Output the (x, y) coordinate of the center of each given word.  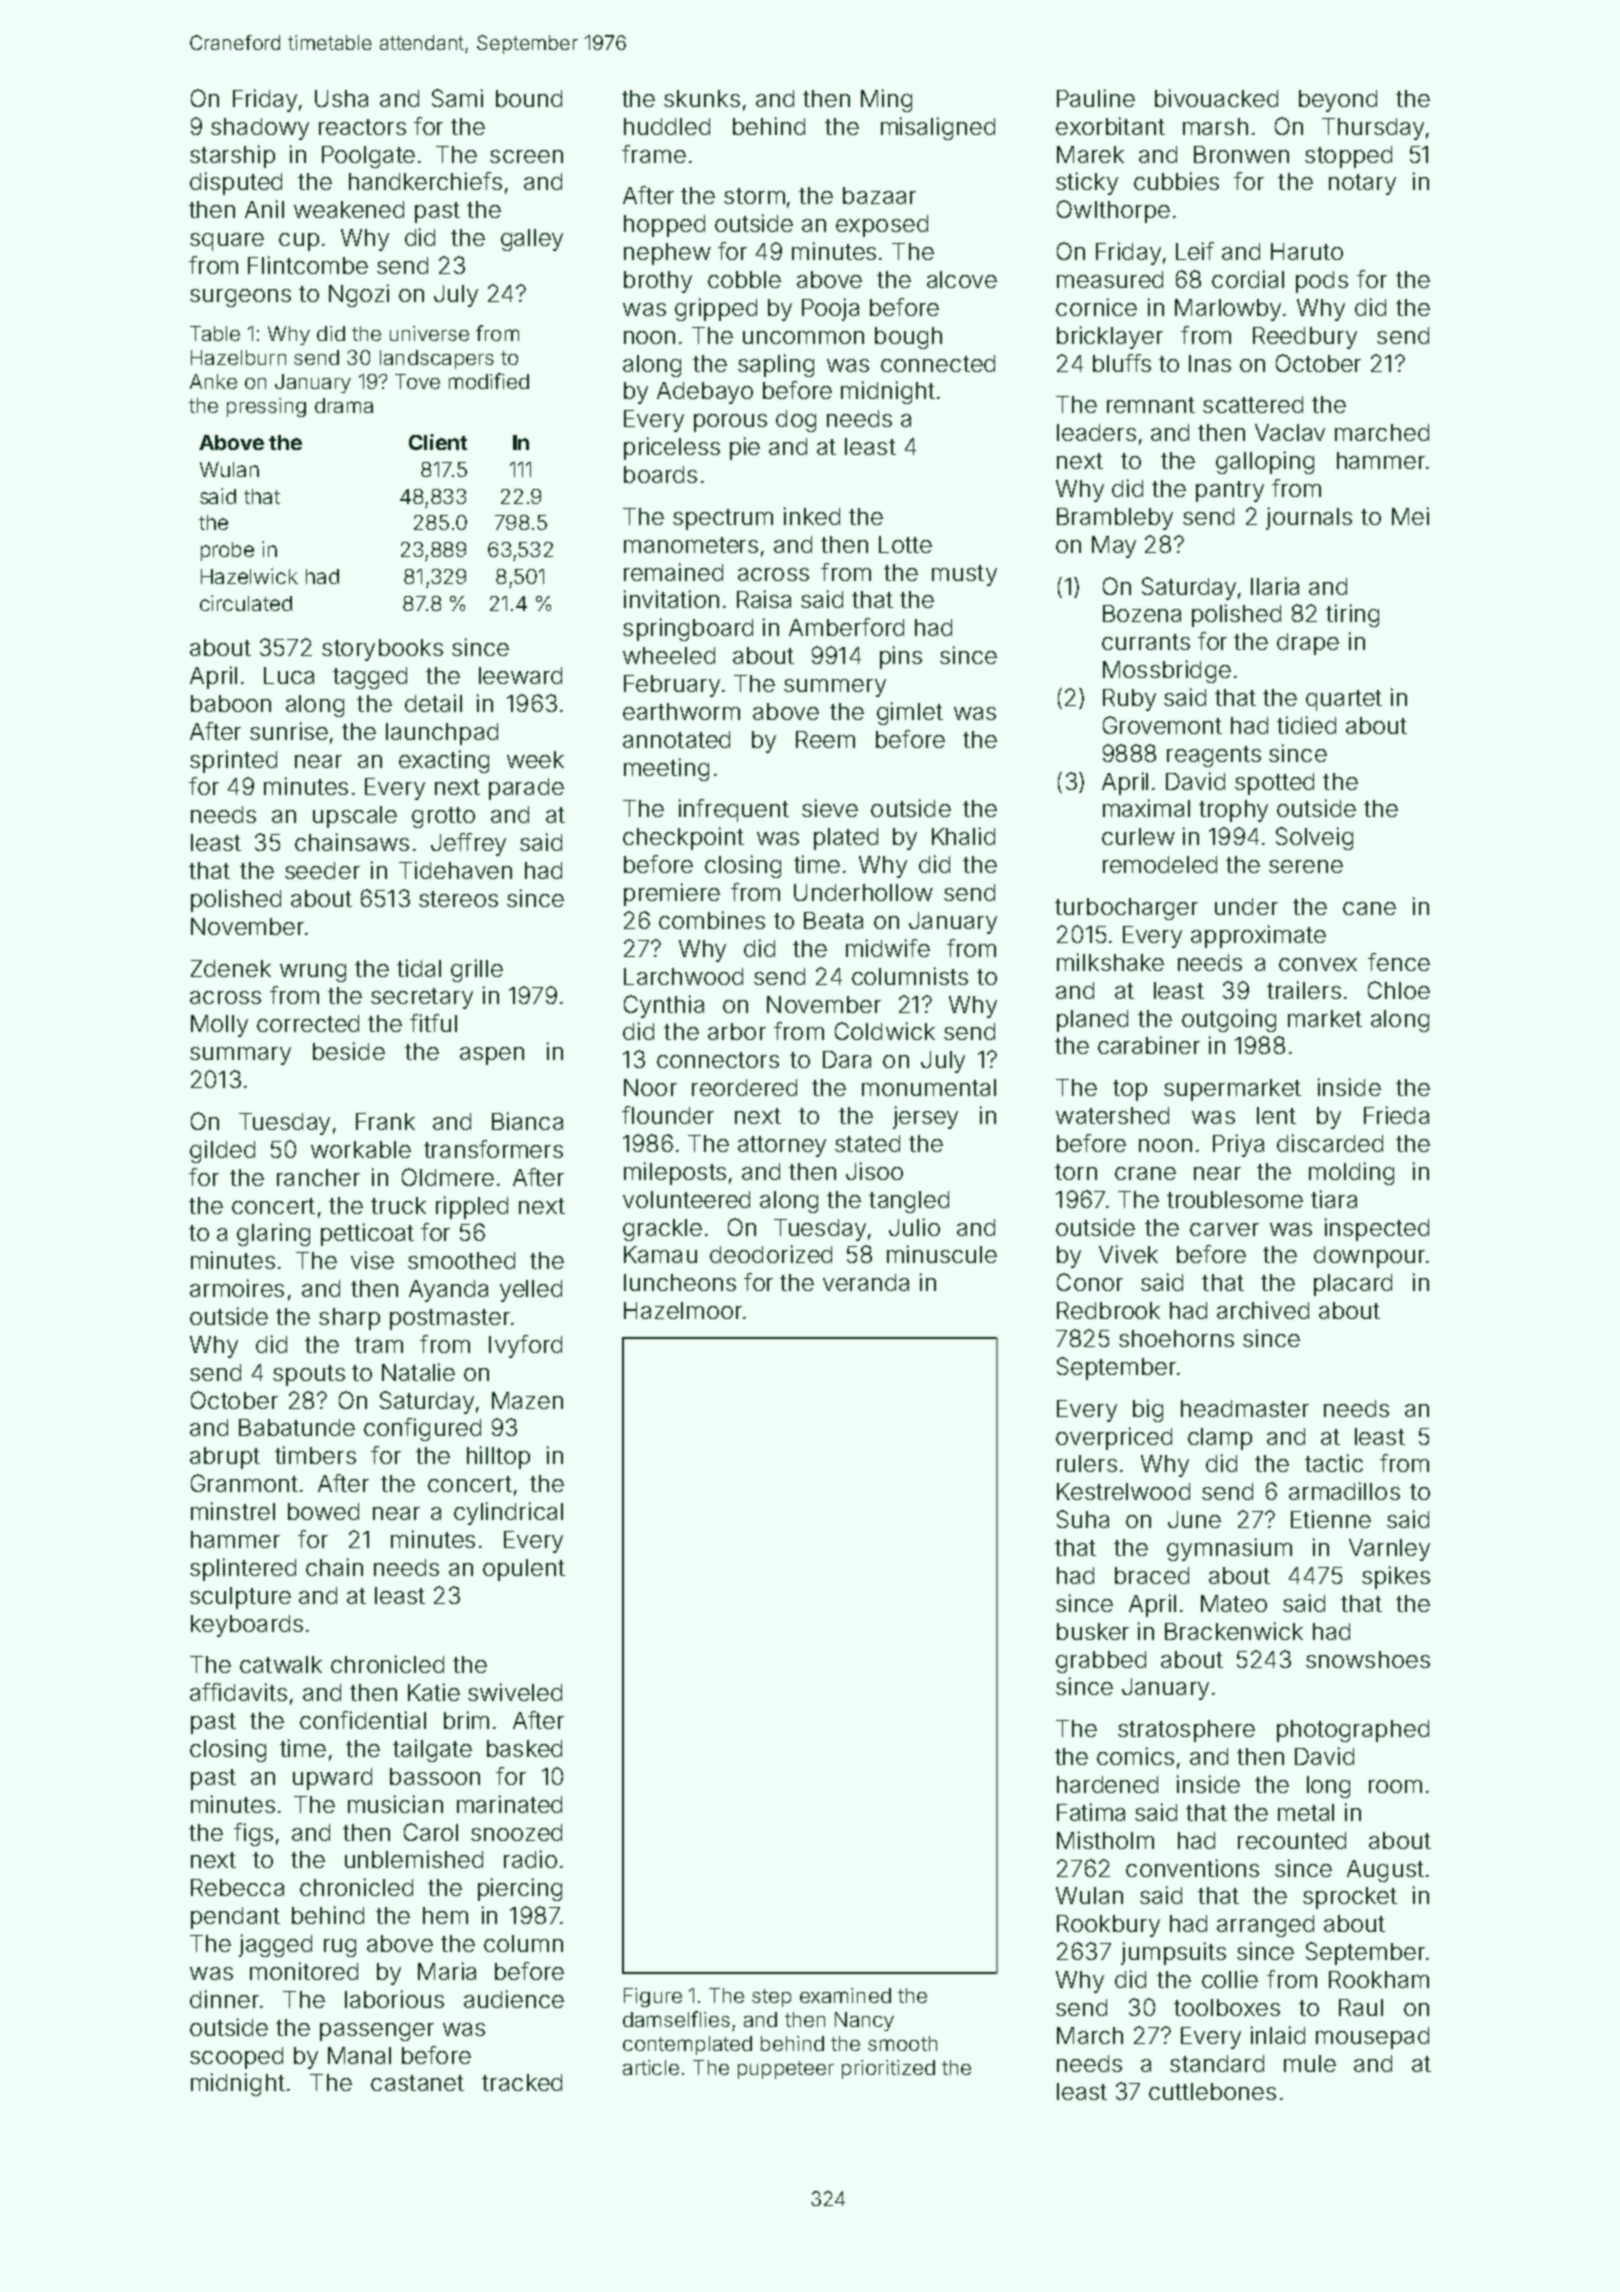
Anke (213, 381)
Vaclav (1290, 432)
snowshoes (1368, 1659)
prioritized (888, 2069)
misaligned (938, 128)
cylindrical (508, 1513)
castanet (417, 2083)
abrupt (225, 1458)
